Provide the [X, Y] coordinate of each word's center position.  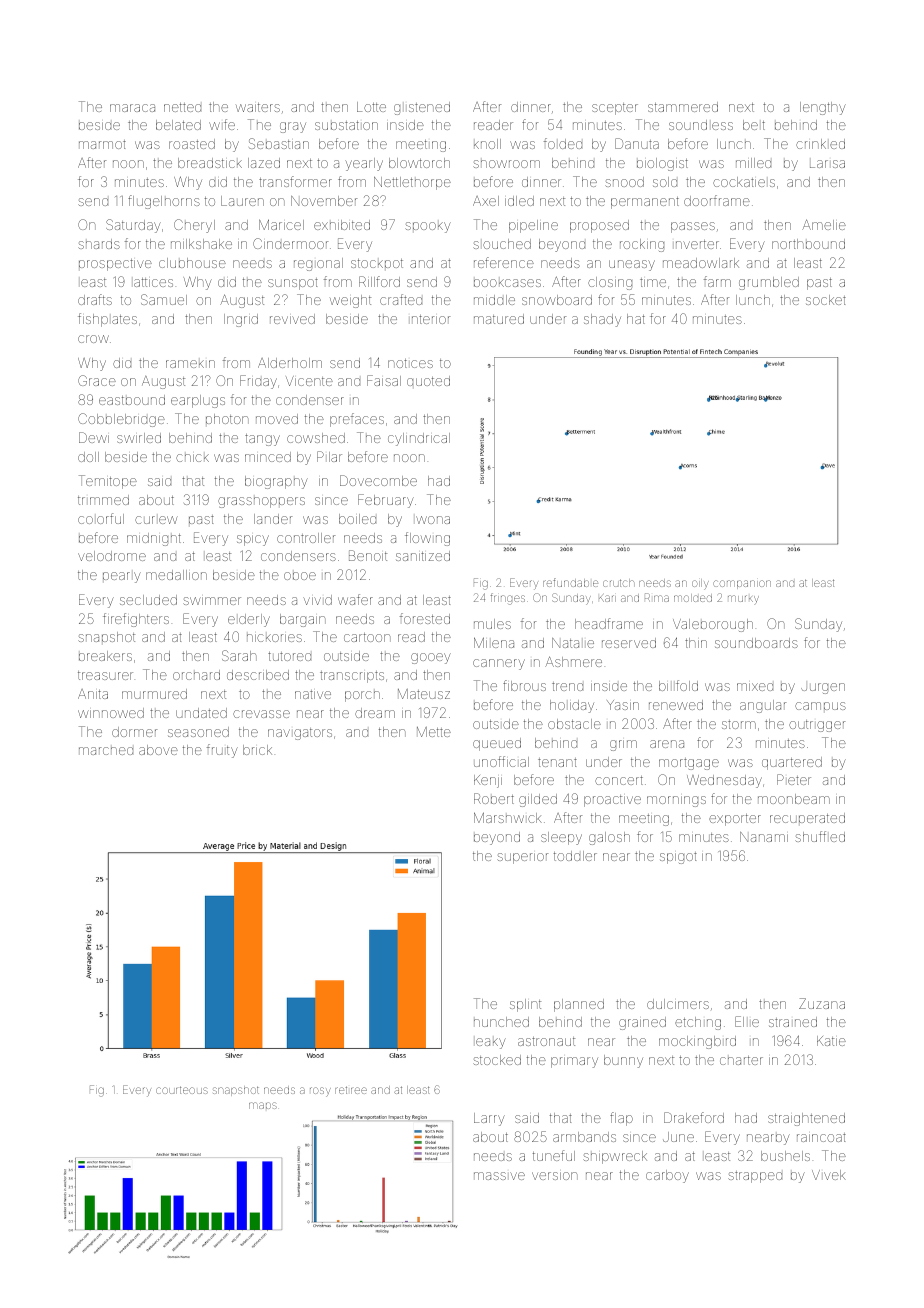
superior [522, 858]
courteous [182, 1090]
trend [567, 686]
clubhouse [192, 263]
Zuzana [822, 1003]
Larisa [827, 164]
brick [257, 750]
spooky [428, 227]
